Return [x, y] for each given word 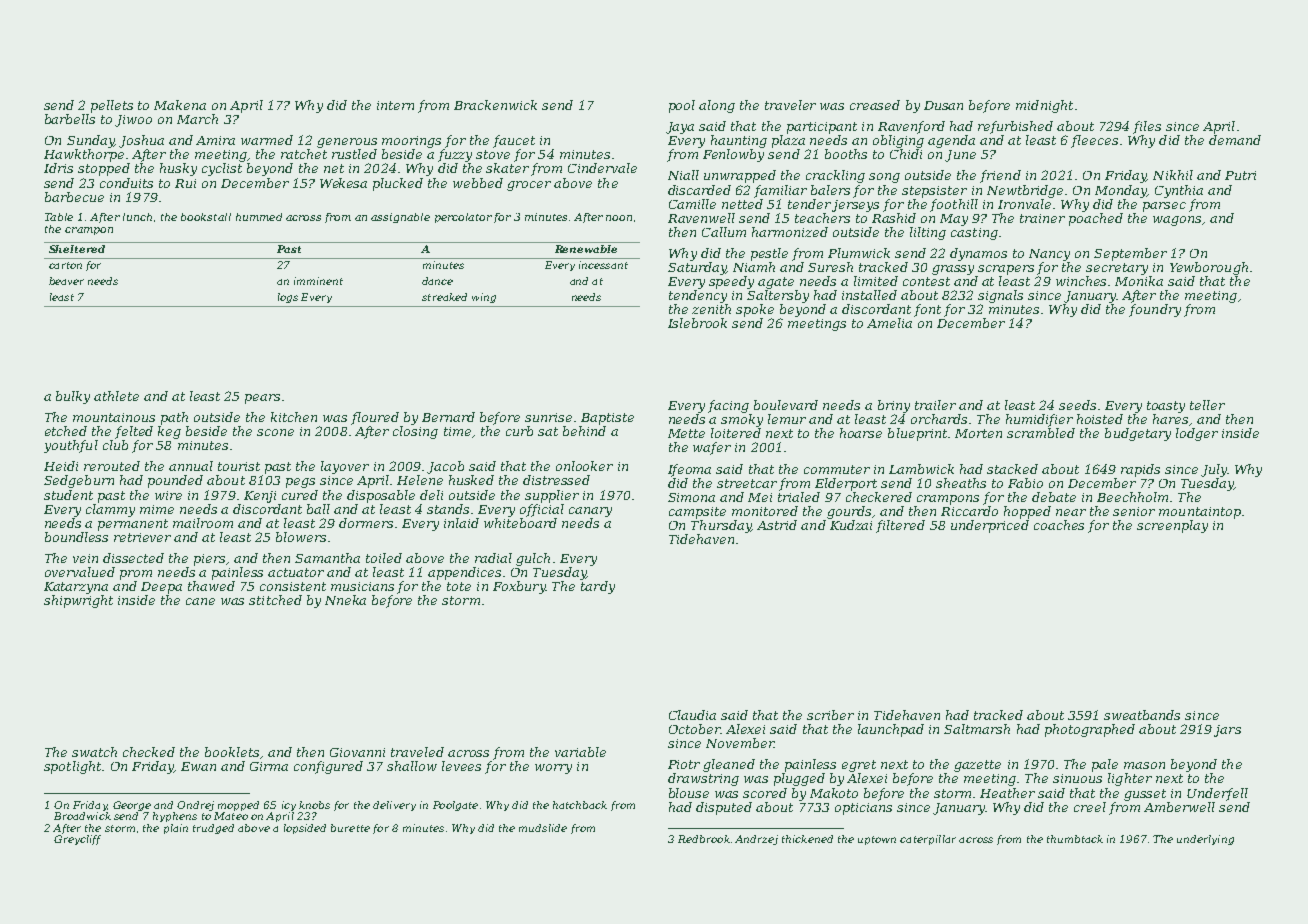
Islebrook [697, 323]
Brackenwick [495, 105]
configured [328, 767]
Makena [180, 105]
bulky [73, 397]
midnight [1044, 106]
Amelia [889, 323]
